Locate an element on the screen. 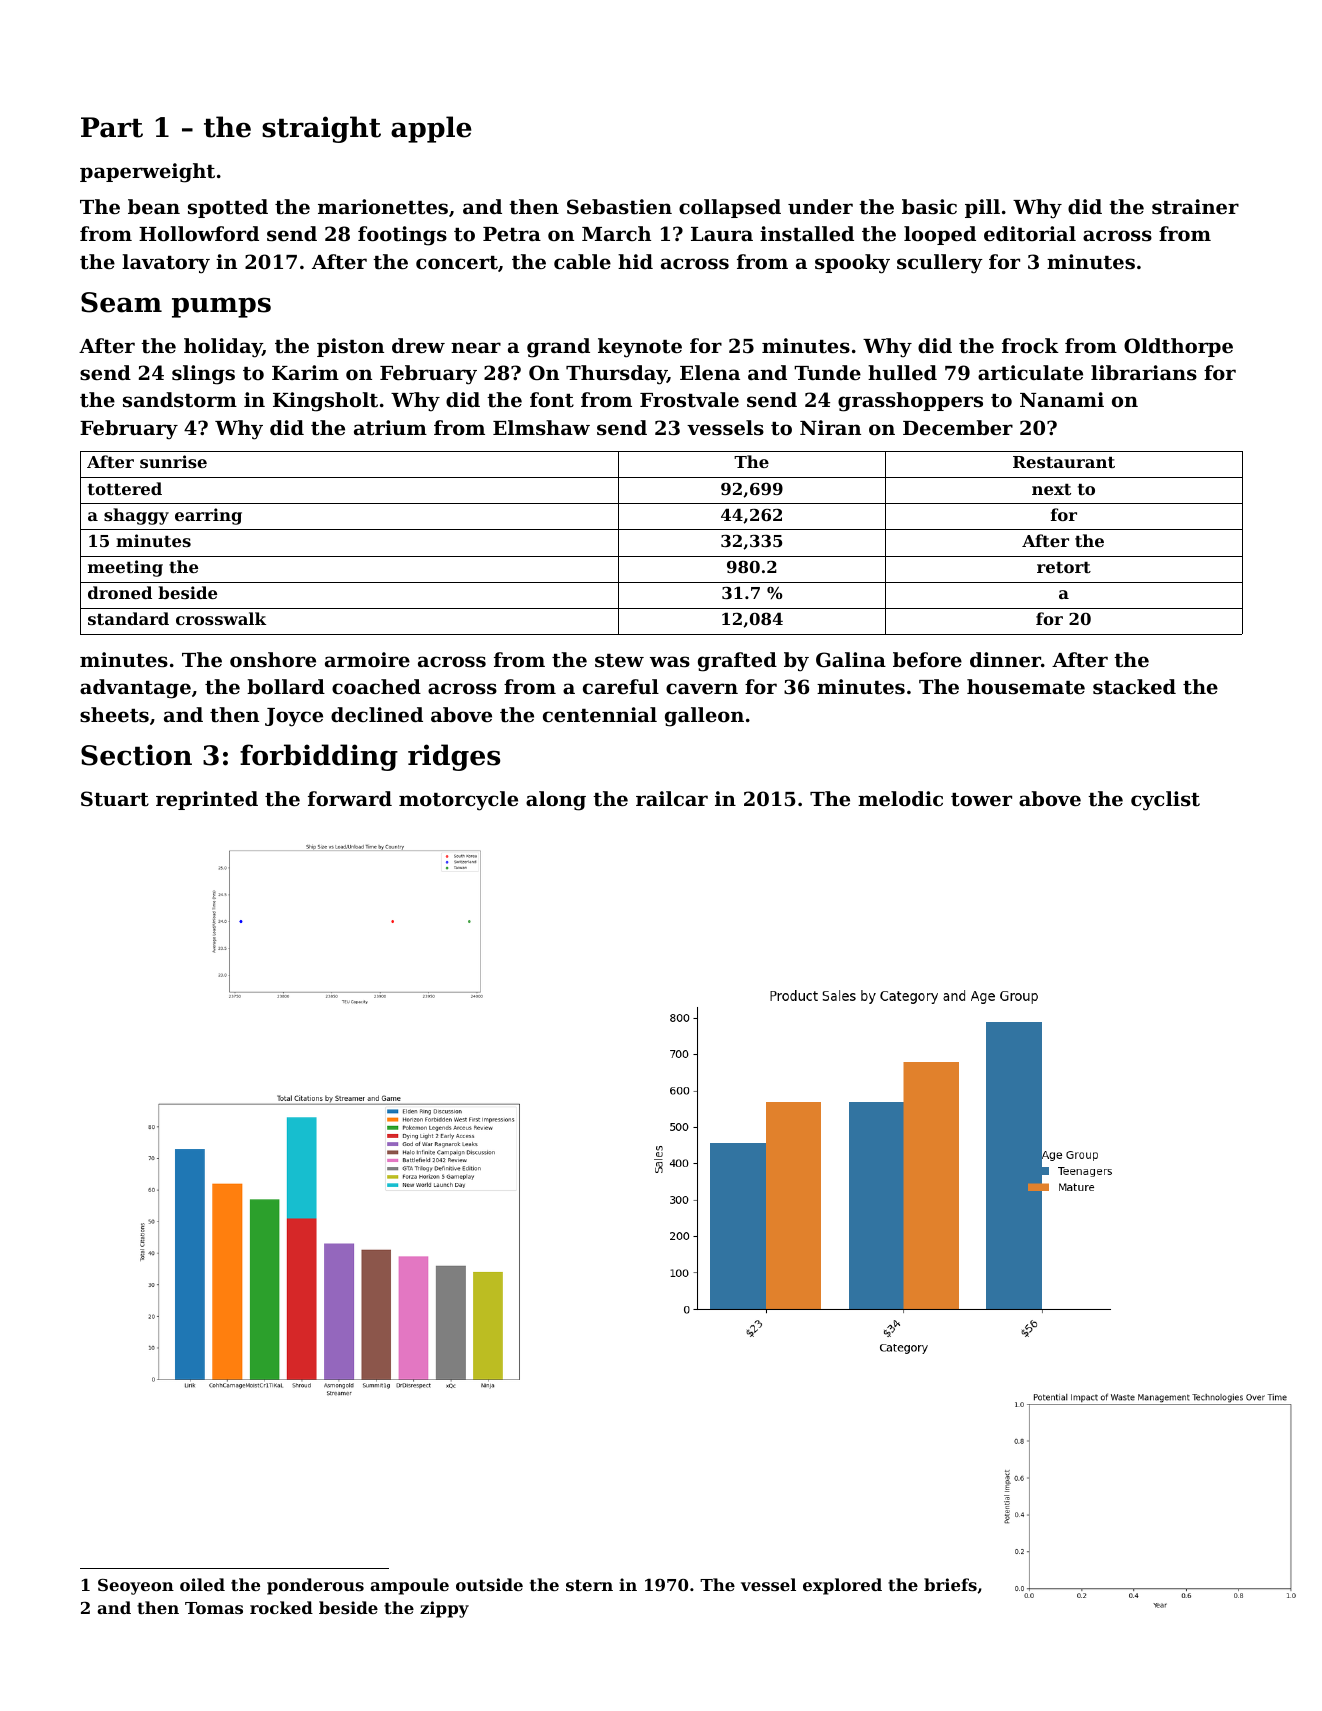  Seoyeon is located at coordinates (136, 1587).
